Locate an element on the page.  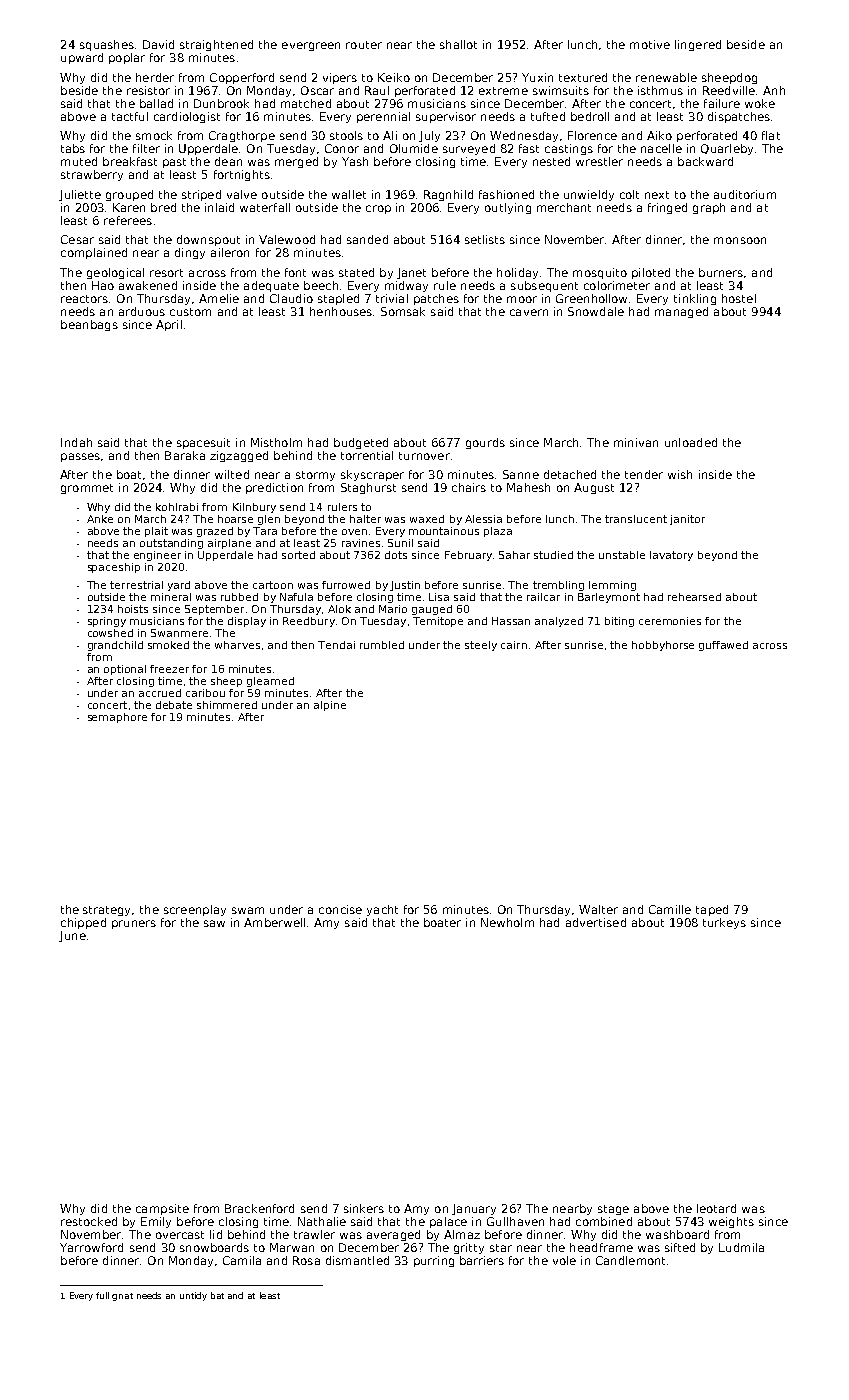
flat is located at coordinates (771, 135).
